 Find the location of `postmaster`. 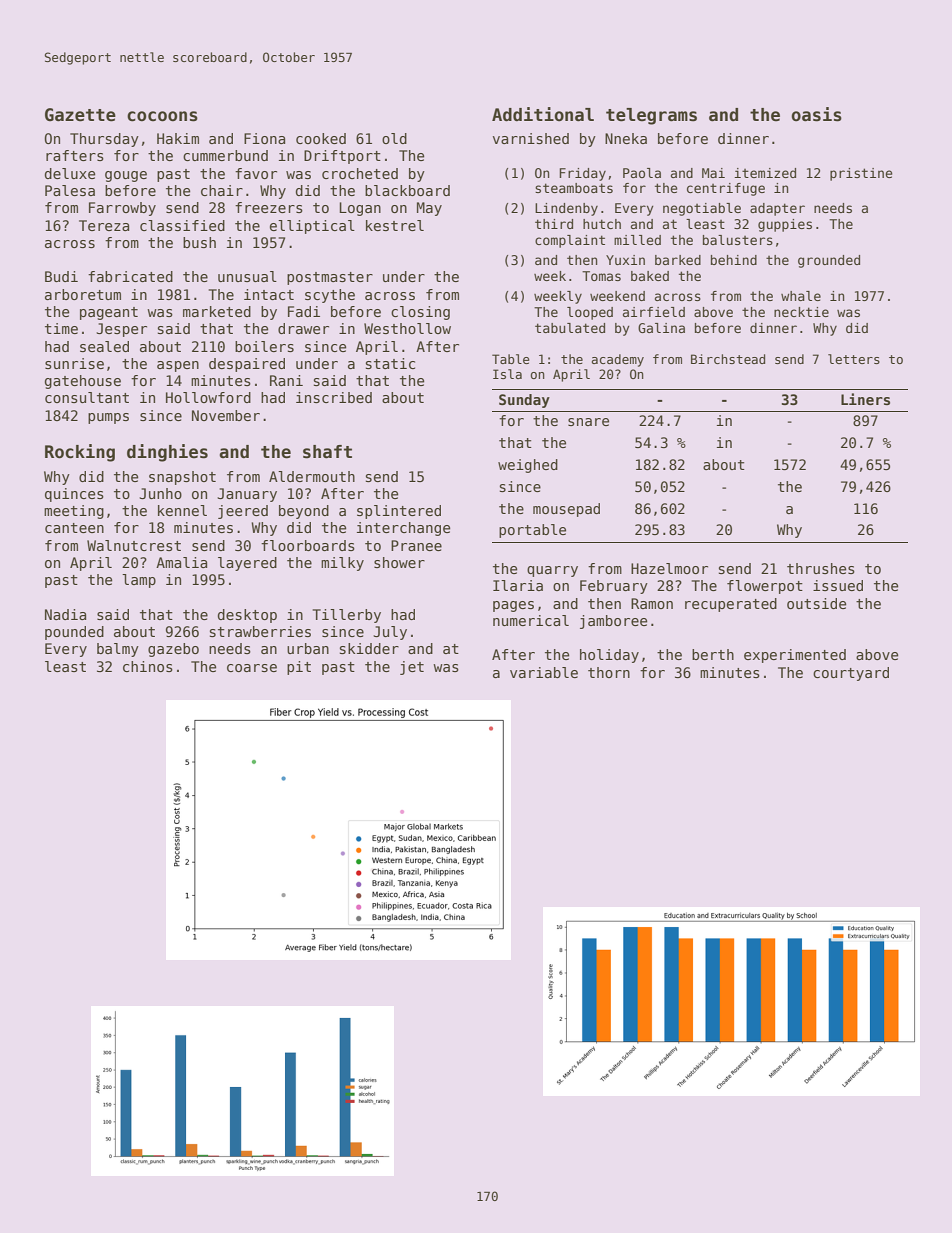

postmaster is located at coordinates (330, 278).
